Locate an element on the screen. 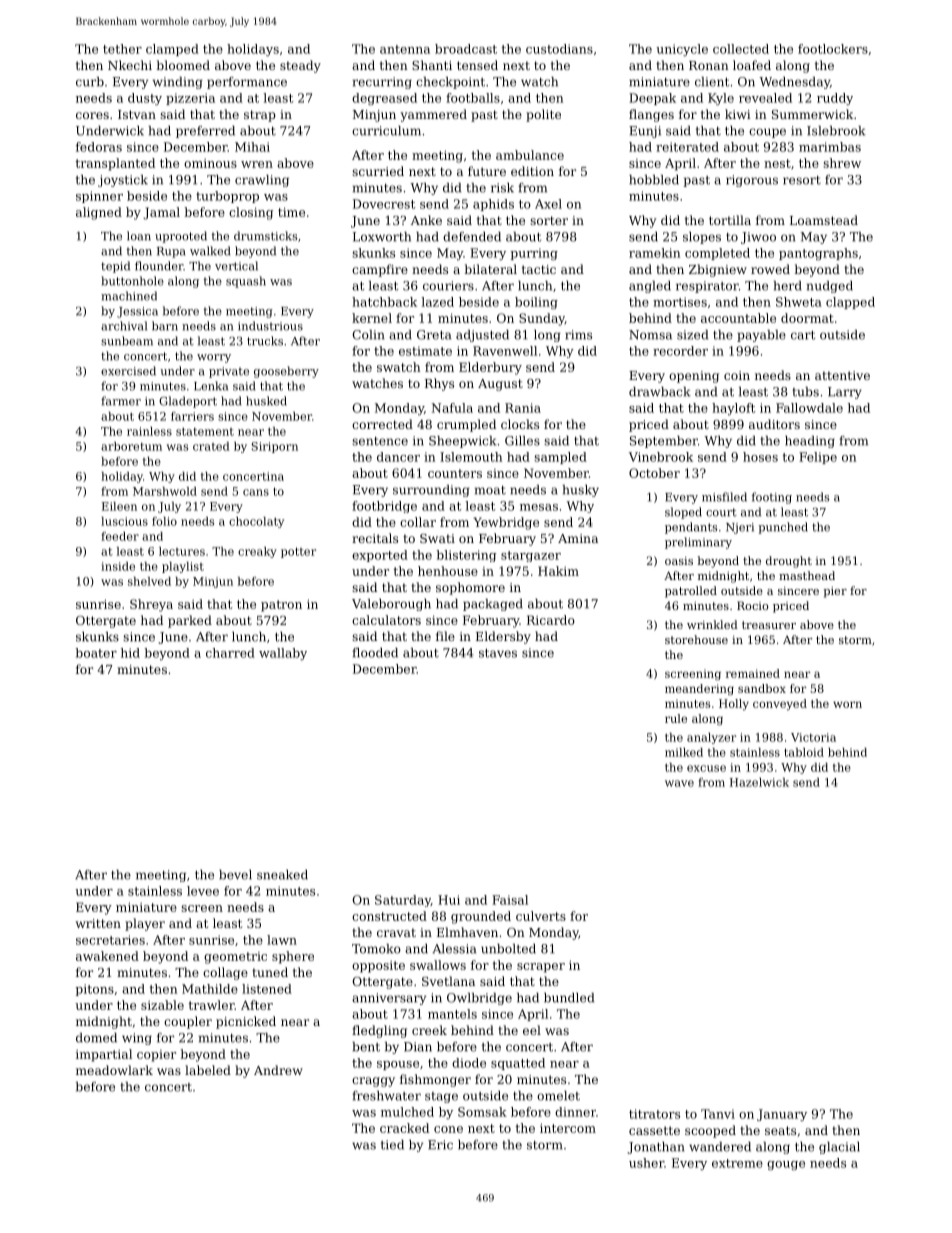 The height and width of the screenshot is (1233, 952). hayloft is located at coordinates (734, 409).
